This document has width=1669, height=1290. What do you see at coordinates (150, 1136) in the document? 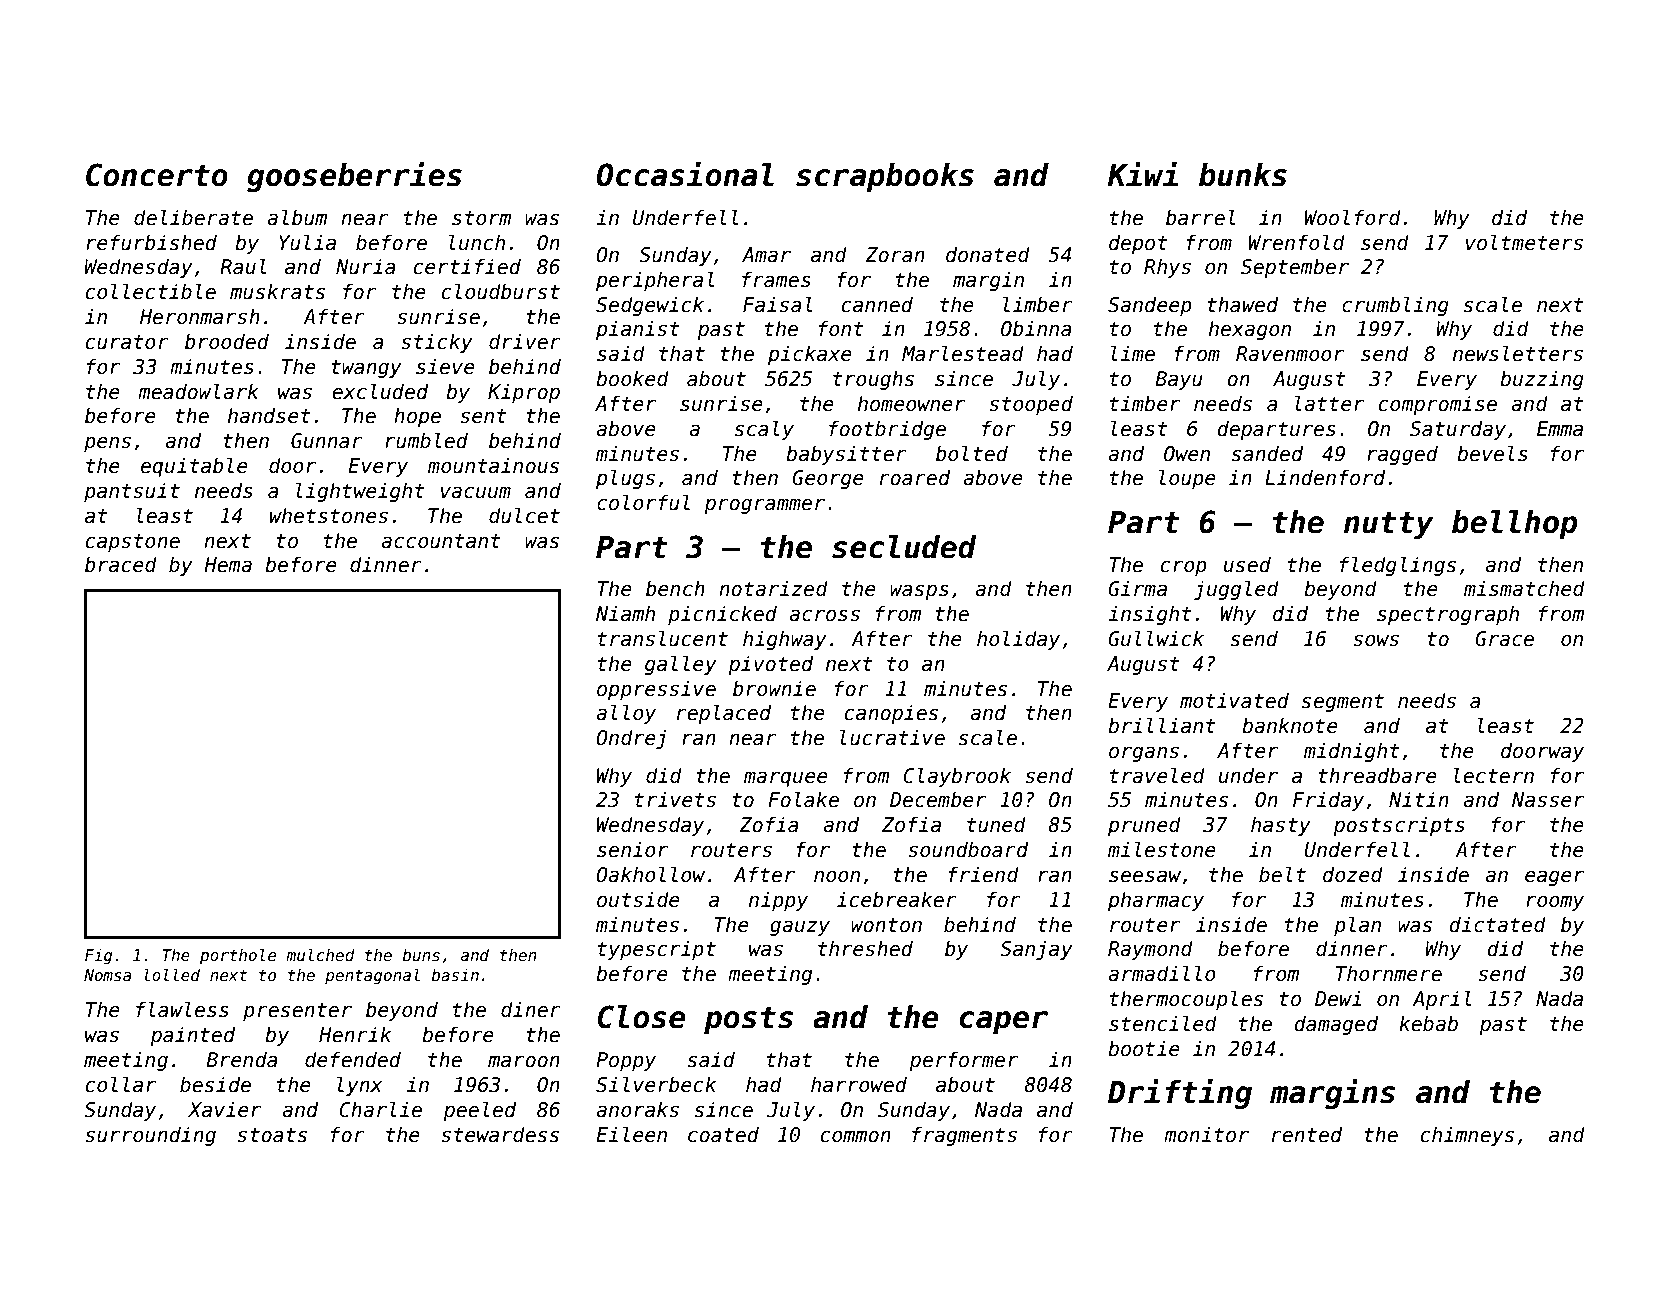
I see `surrounding` at bounding box center [150, 1136].
